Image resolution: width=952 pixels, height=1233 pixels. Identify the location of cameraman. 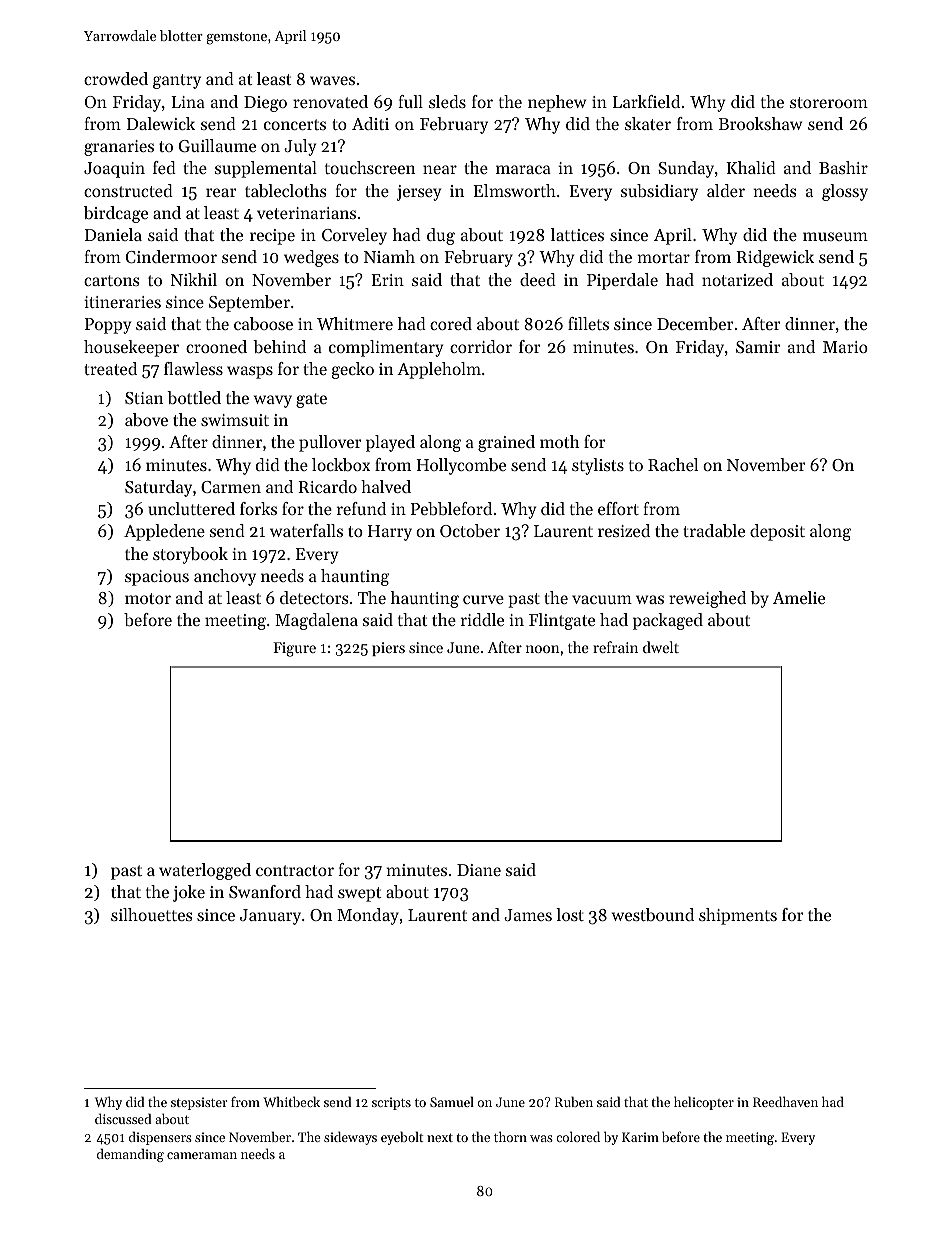
(202, 1155).
